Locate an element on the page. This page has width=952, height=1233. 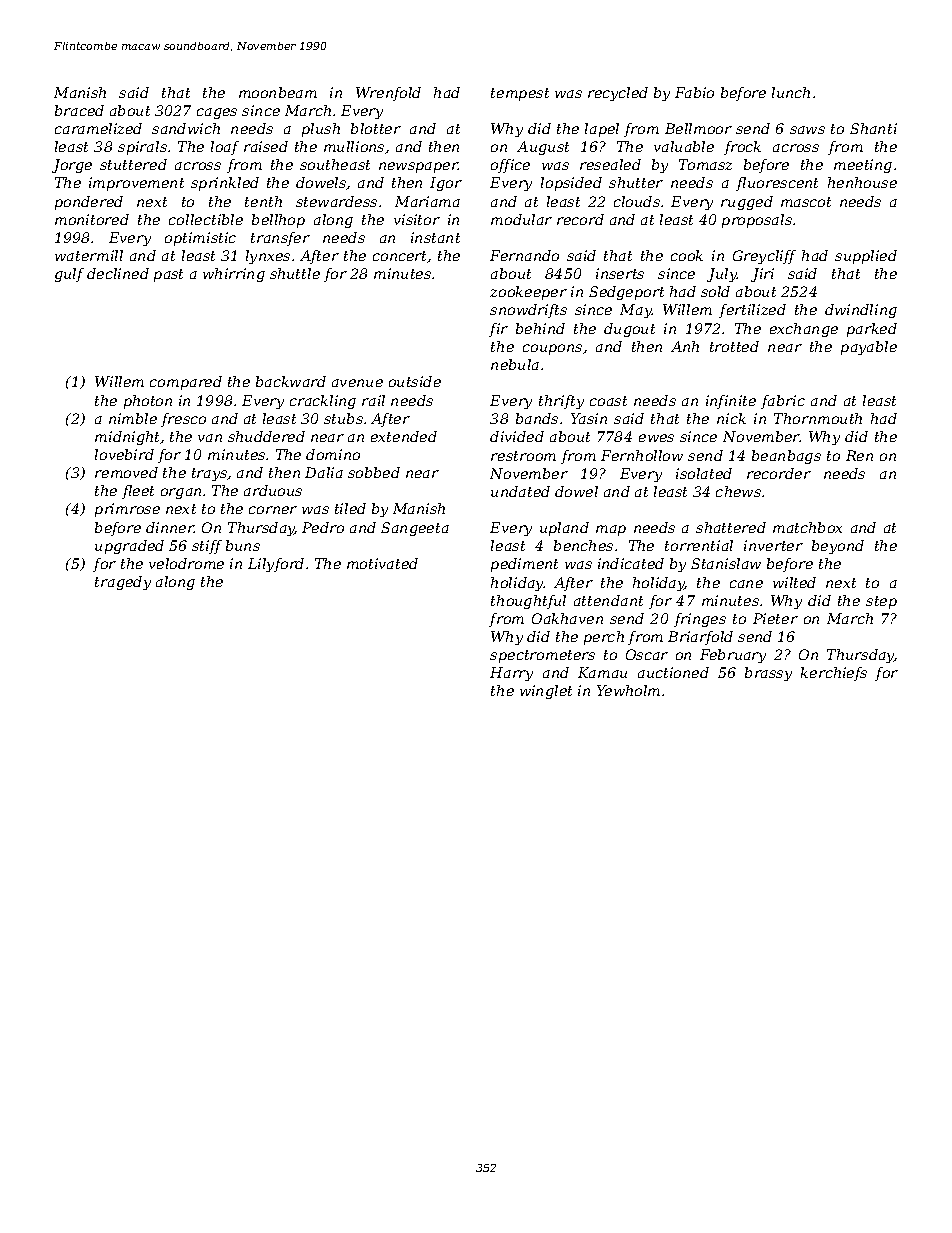
pediment is located at coordinates (524, 565).
